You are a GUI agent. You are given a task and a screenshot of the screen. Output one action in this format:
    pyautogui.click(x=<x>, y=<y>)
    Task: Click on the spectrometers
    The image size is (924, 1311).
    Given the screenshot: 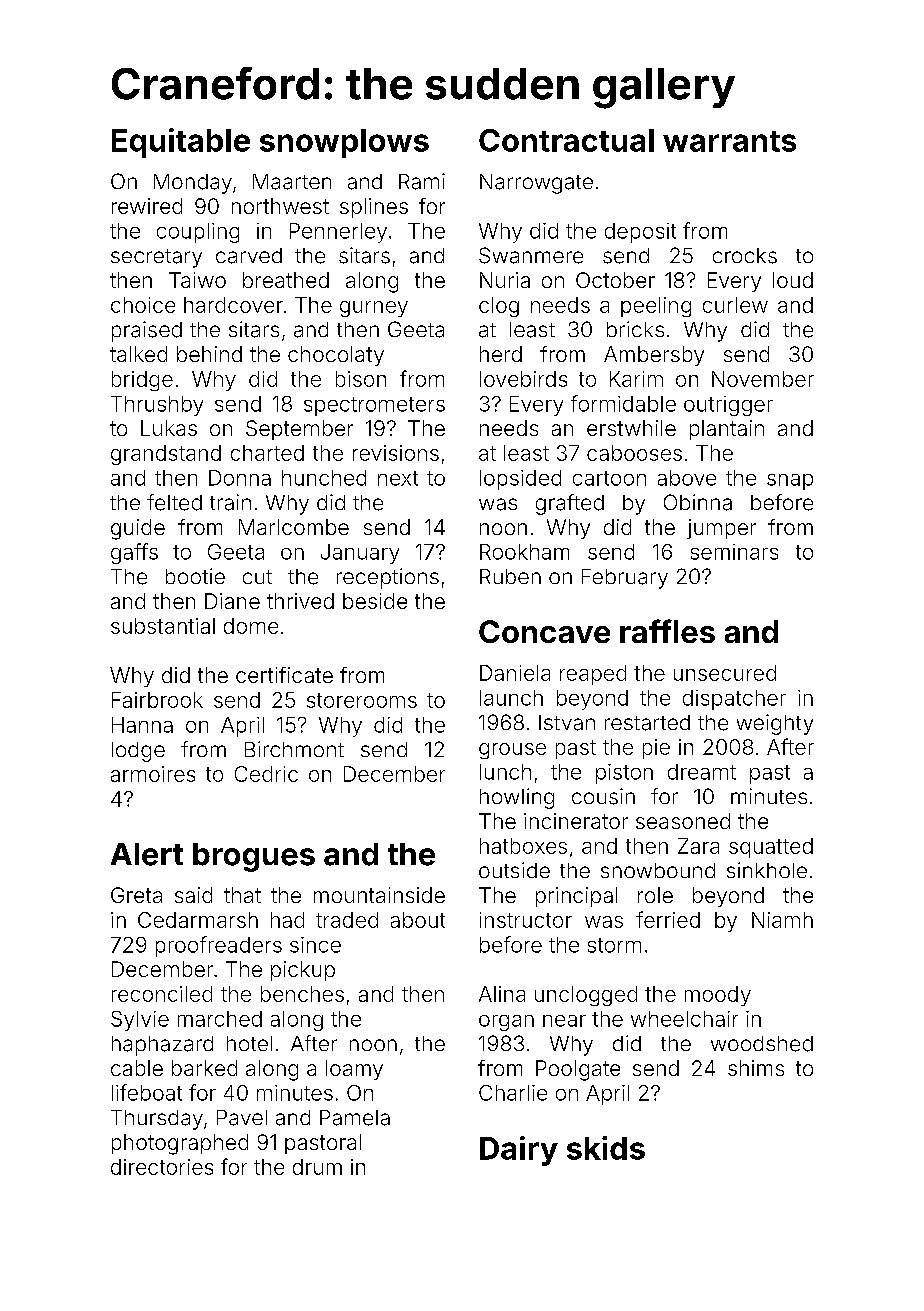 What is the action you would take?
    pyautogui.click(x=374, y=406)
